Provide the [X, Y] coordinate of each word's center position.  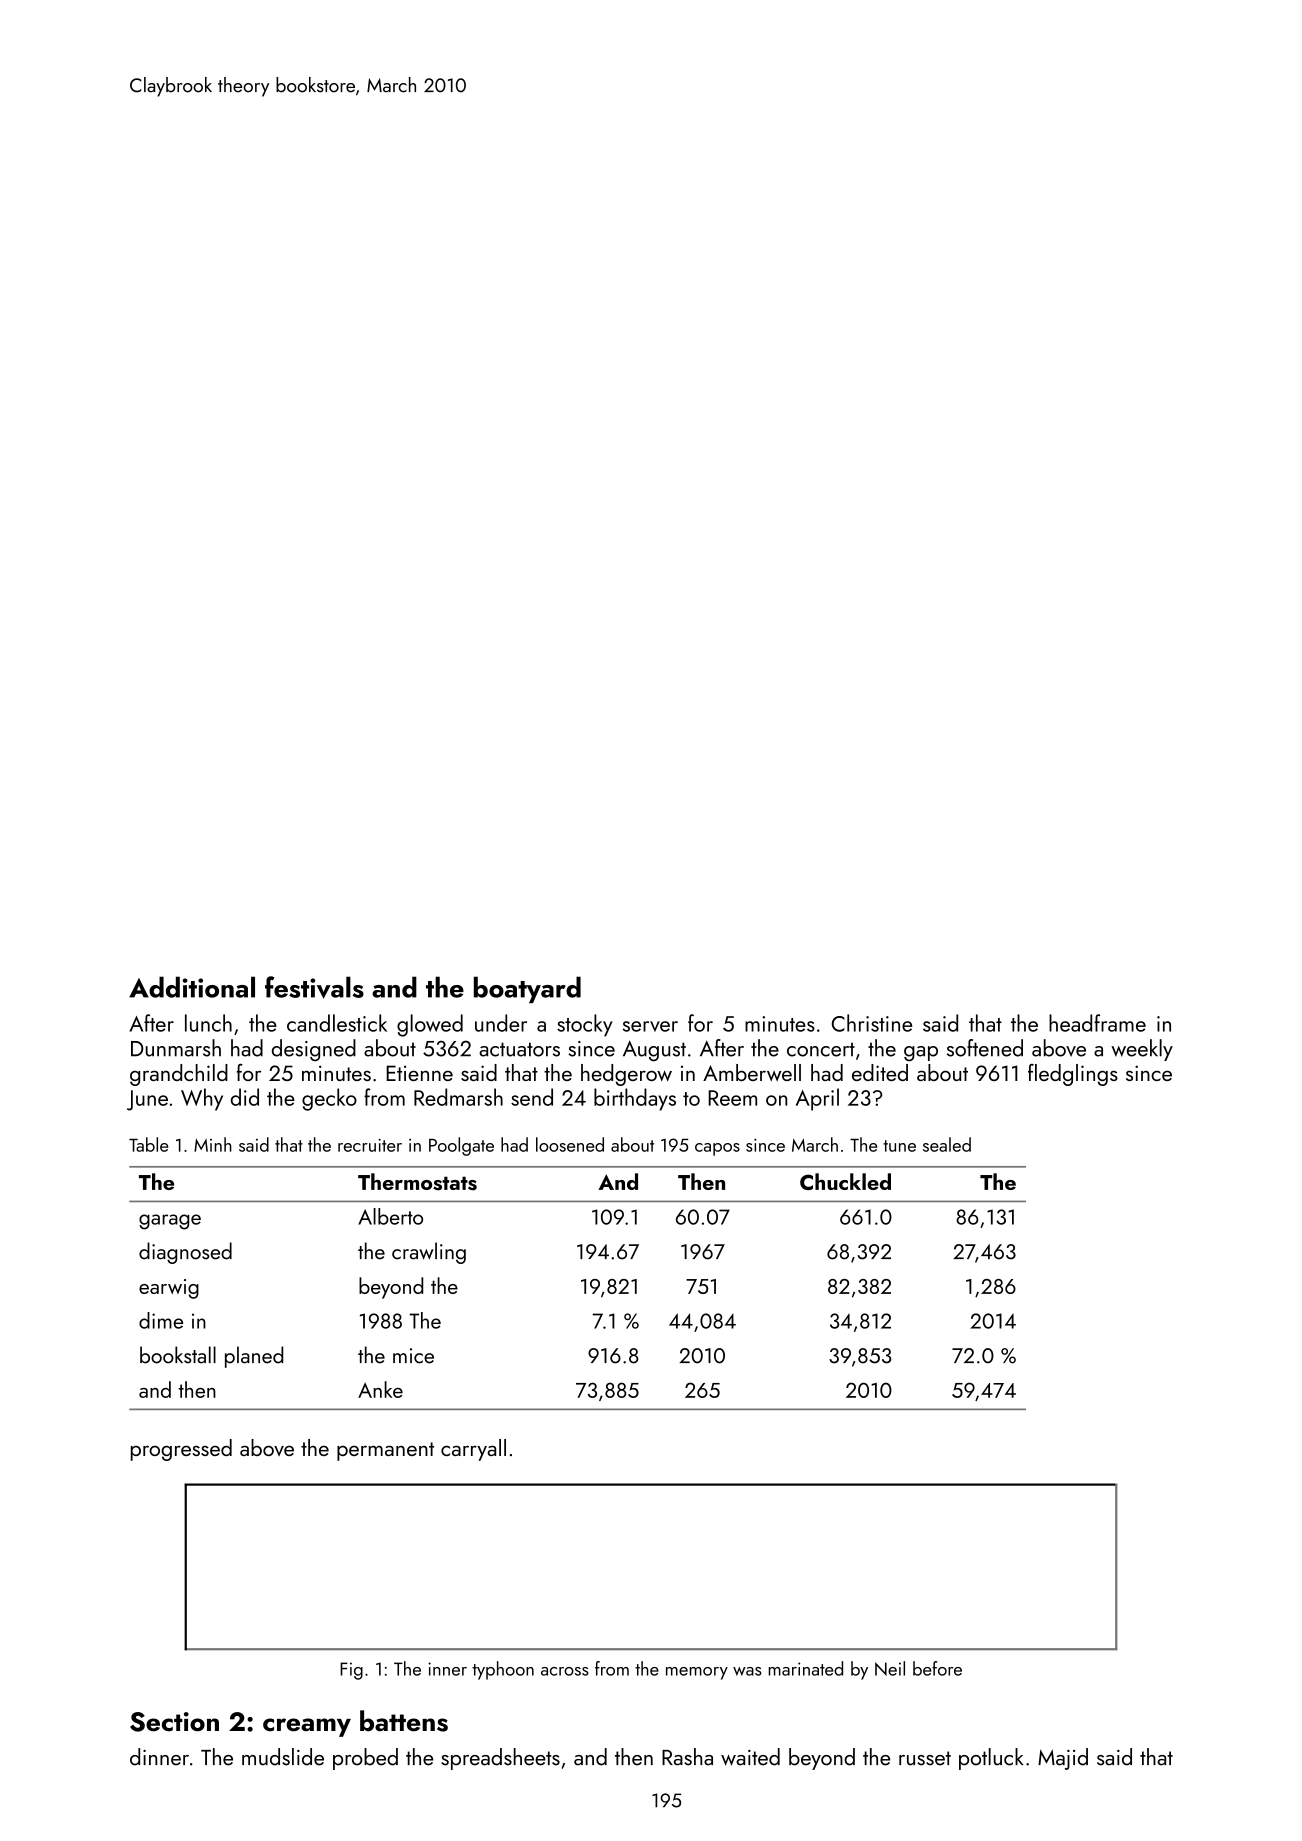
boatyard [527, 989]
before [937, 1668]
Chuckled [845, 1181]
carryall [473, 1450]
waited [750, 1757]
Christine [872, 1023]
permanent [385, 1451]
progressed [181, 1450]
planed [254, 1357]
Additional [192, 987]
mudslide [283, 1757]
